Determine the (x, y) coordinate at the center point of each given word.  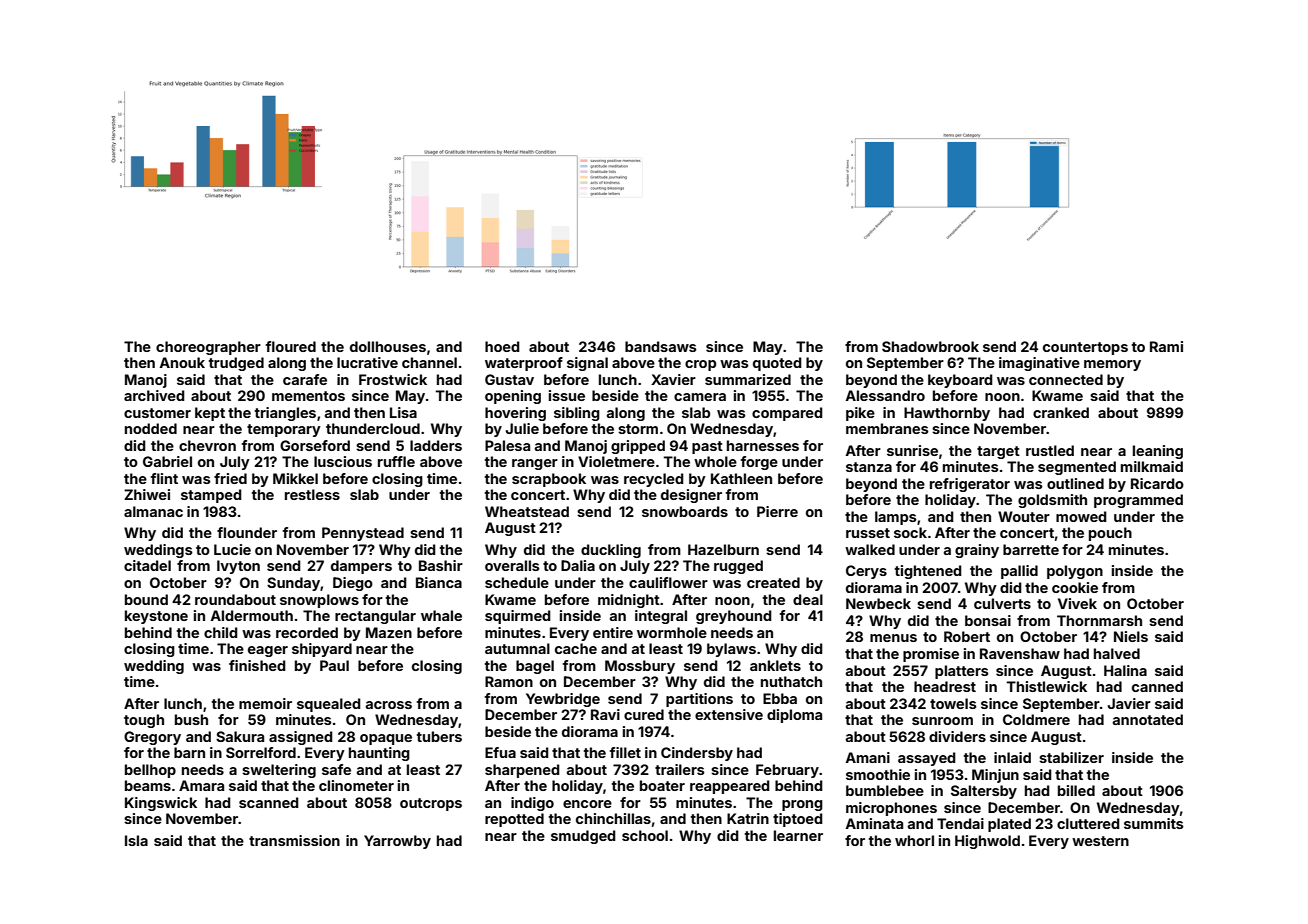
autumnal (517, 648)
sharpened (522, 771)
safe (336, 769)
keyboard (960, 381)
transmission (294, 840)
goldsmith (1052, 501)
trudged (236, 364)
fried (230, 478)
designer (691, 496)
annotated (1148, 719)
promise (931, 655)
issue (567, 395)
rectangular (375, 617)
